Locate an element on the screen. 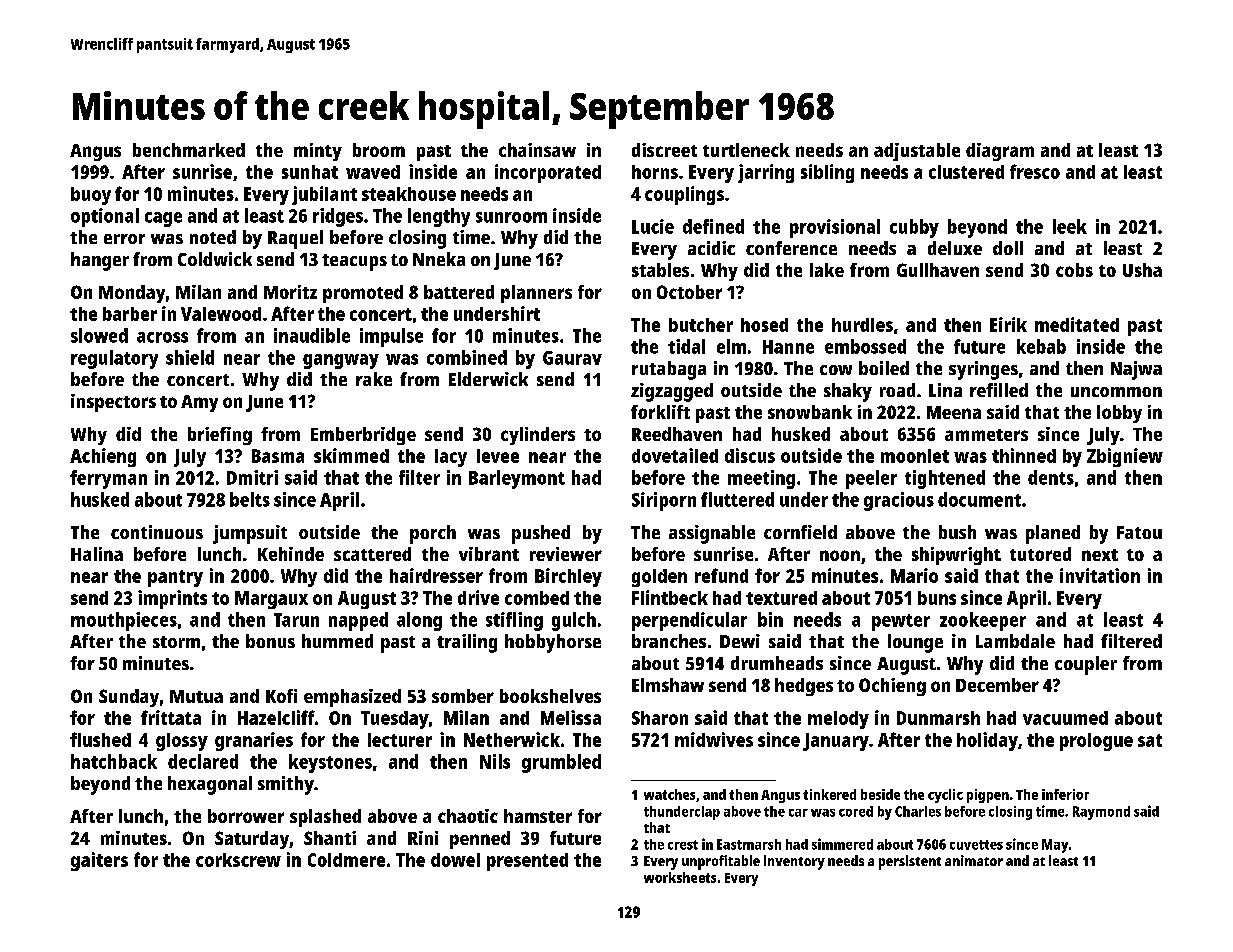 The height and width of the screenshot is (952, 1233). diagram is located at coordinates (1000, 152).
